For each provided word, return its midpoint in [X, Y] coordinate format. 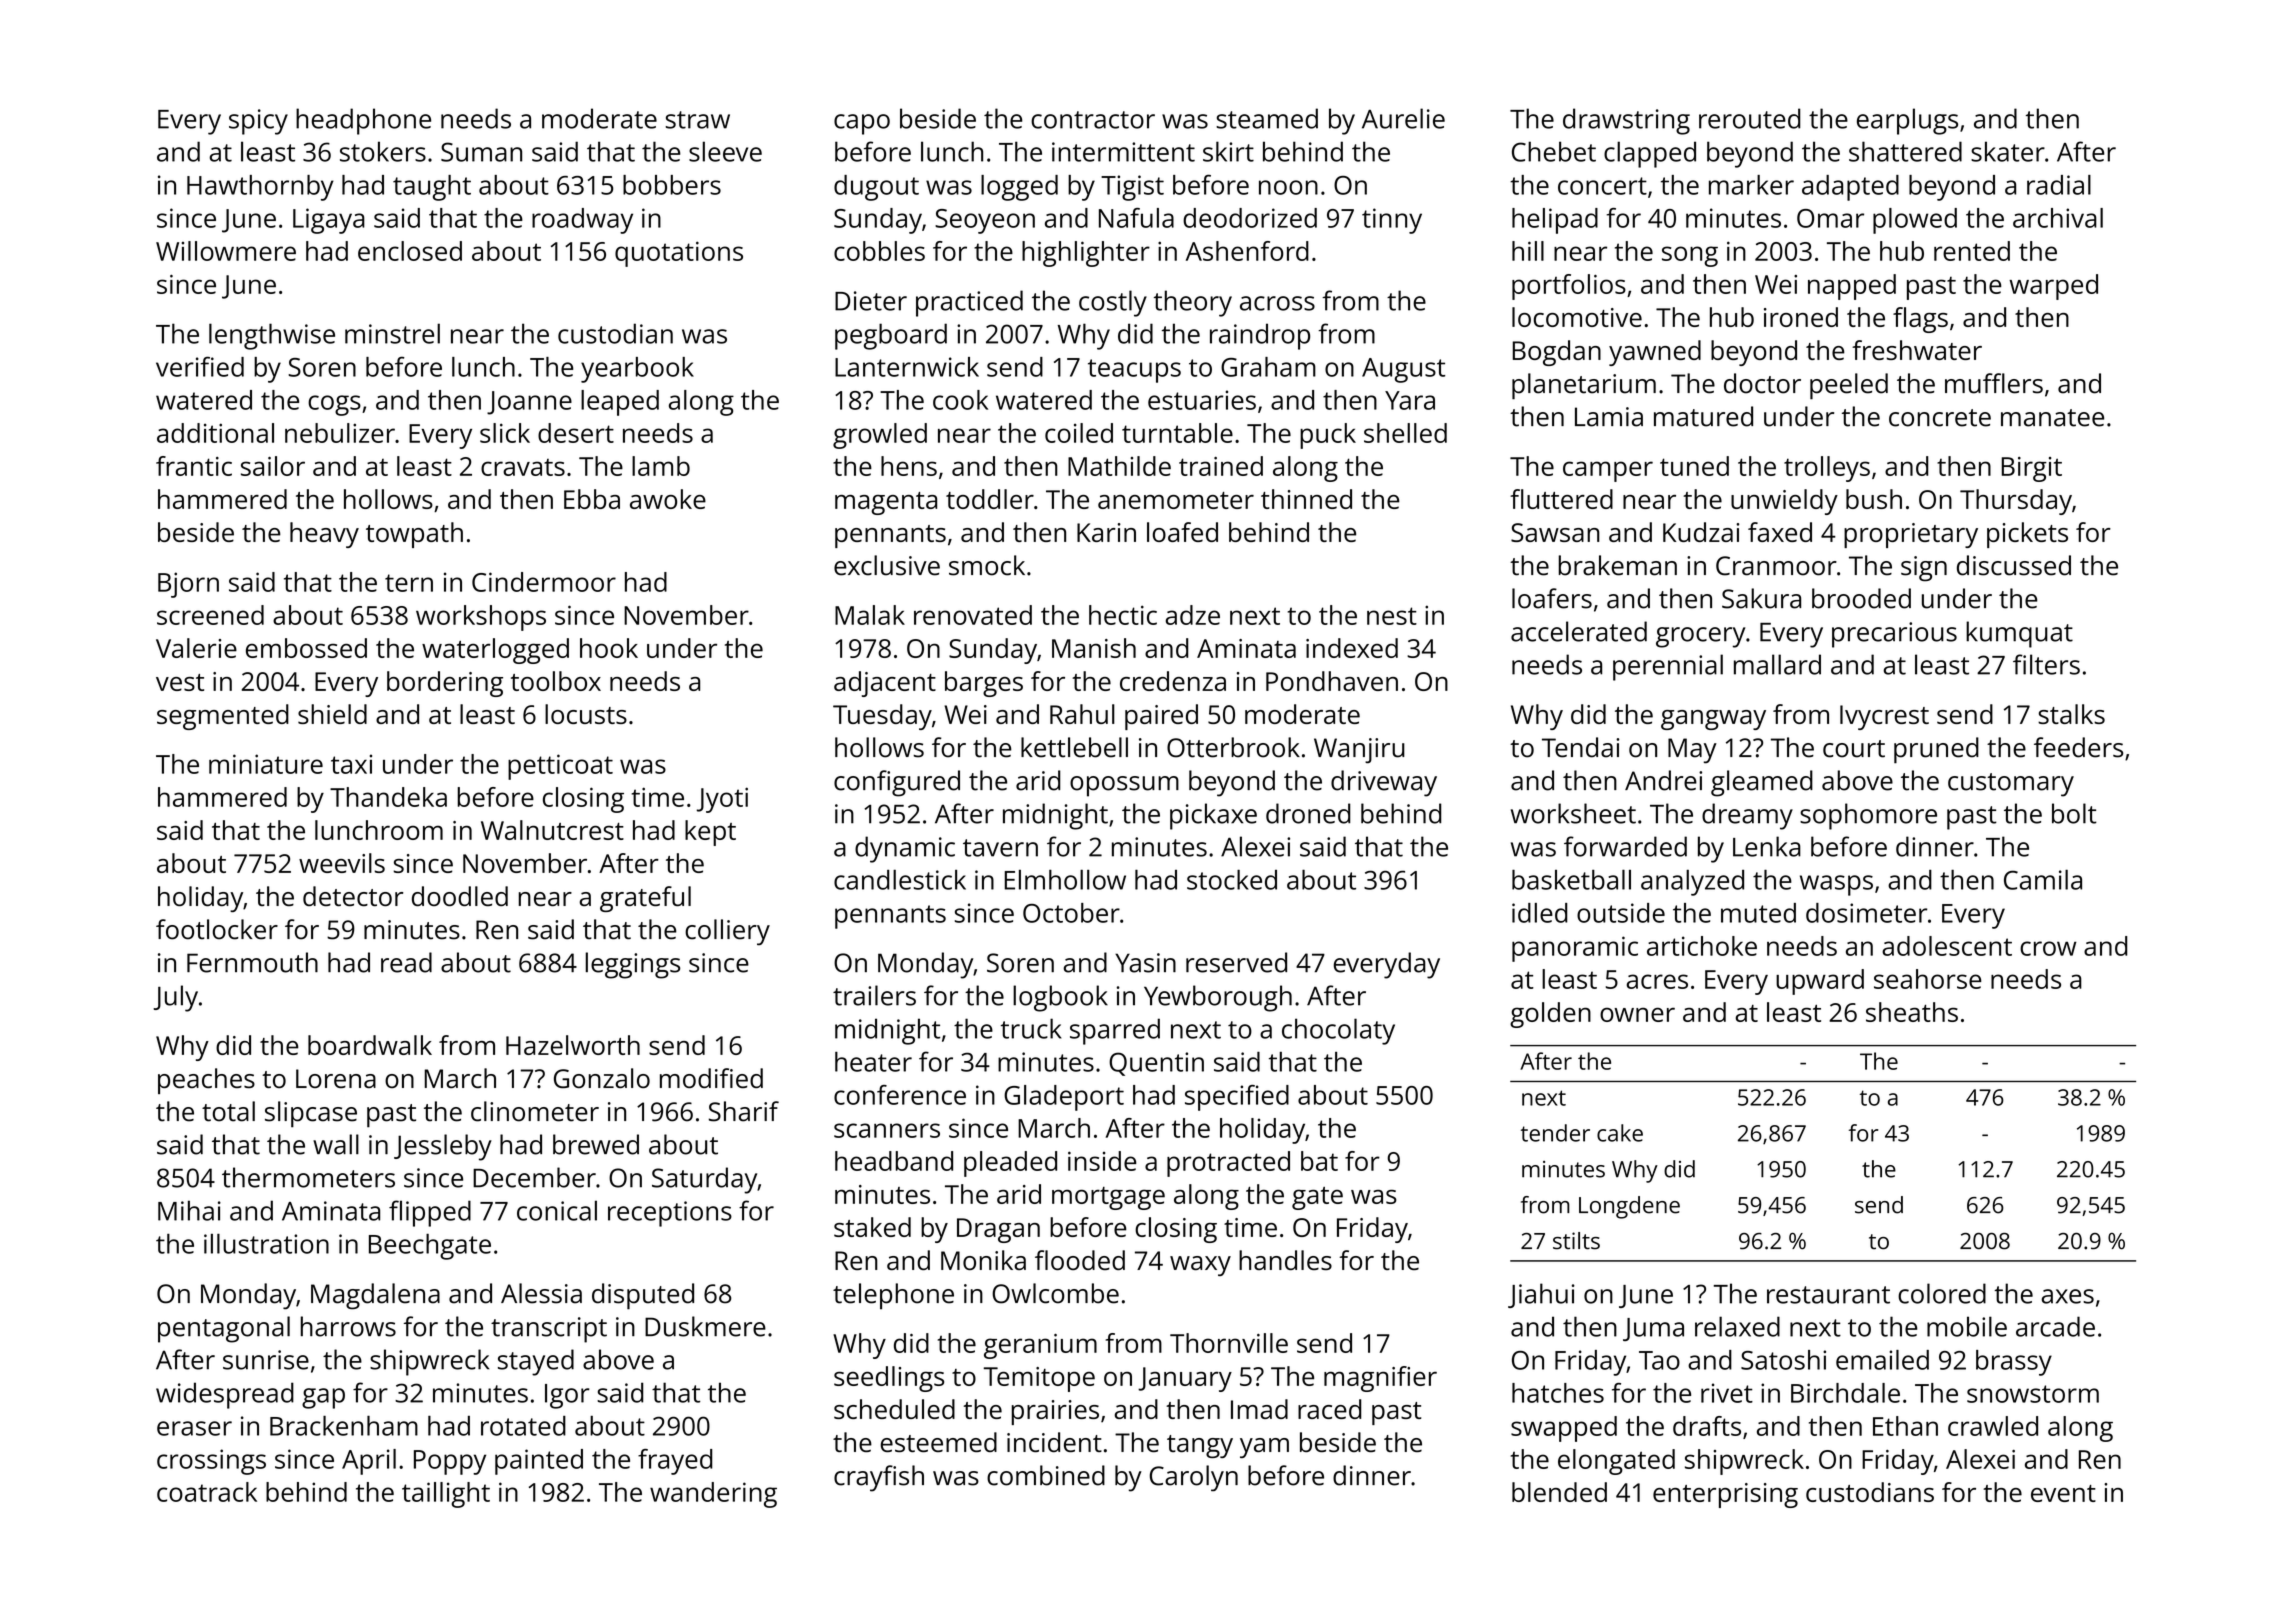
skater [2008, 151]
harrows [348, 1326]
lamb [661, 466]
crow [2048, 948]
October [1071, 913]
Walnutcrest [552, 830]
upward [1820, 982]
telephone [893, 1296]
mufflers [1994, 383]
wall [336, 1144]
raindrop [1260, 336]
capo [862, 124]
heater [873, 1062]
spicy [258, 122]
